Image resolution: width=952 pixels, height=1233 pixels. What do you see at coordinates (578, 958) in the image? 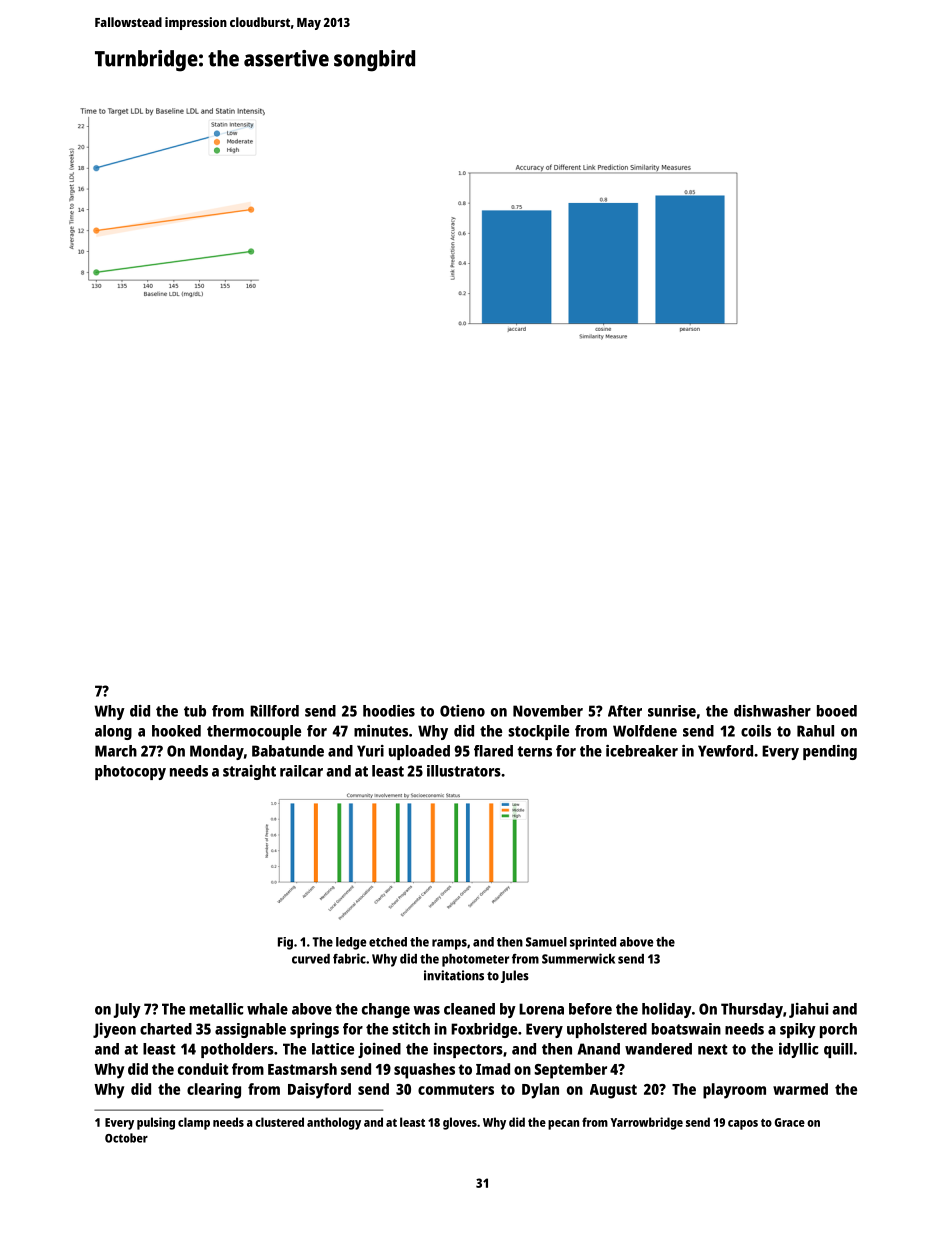
I see `Summerwick` at bounding box center [578, 958].
